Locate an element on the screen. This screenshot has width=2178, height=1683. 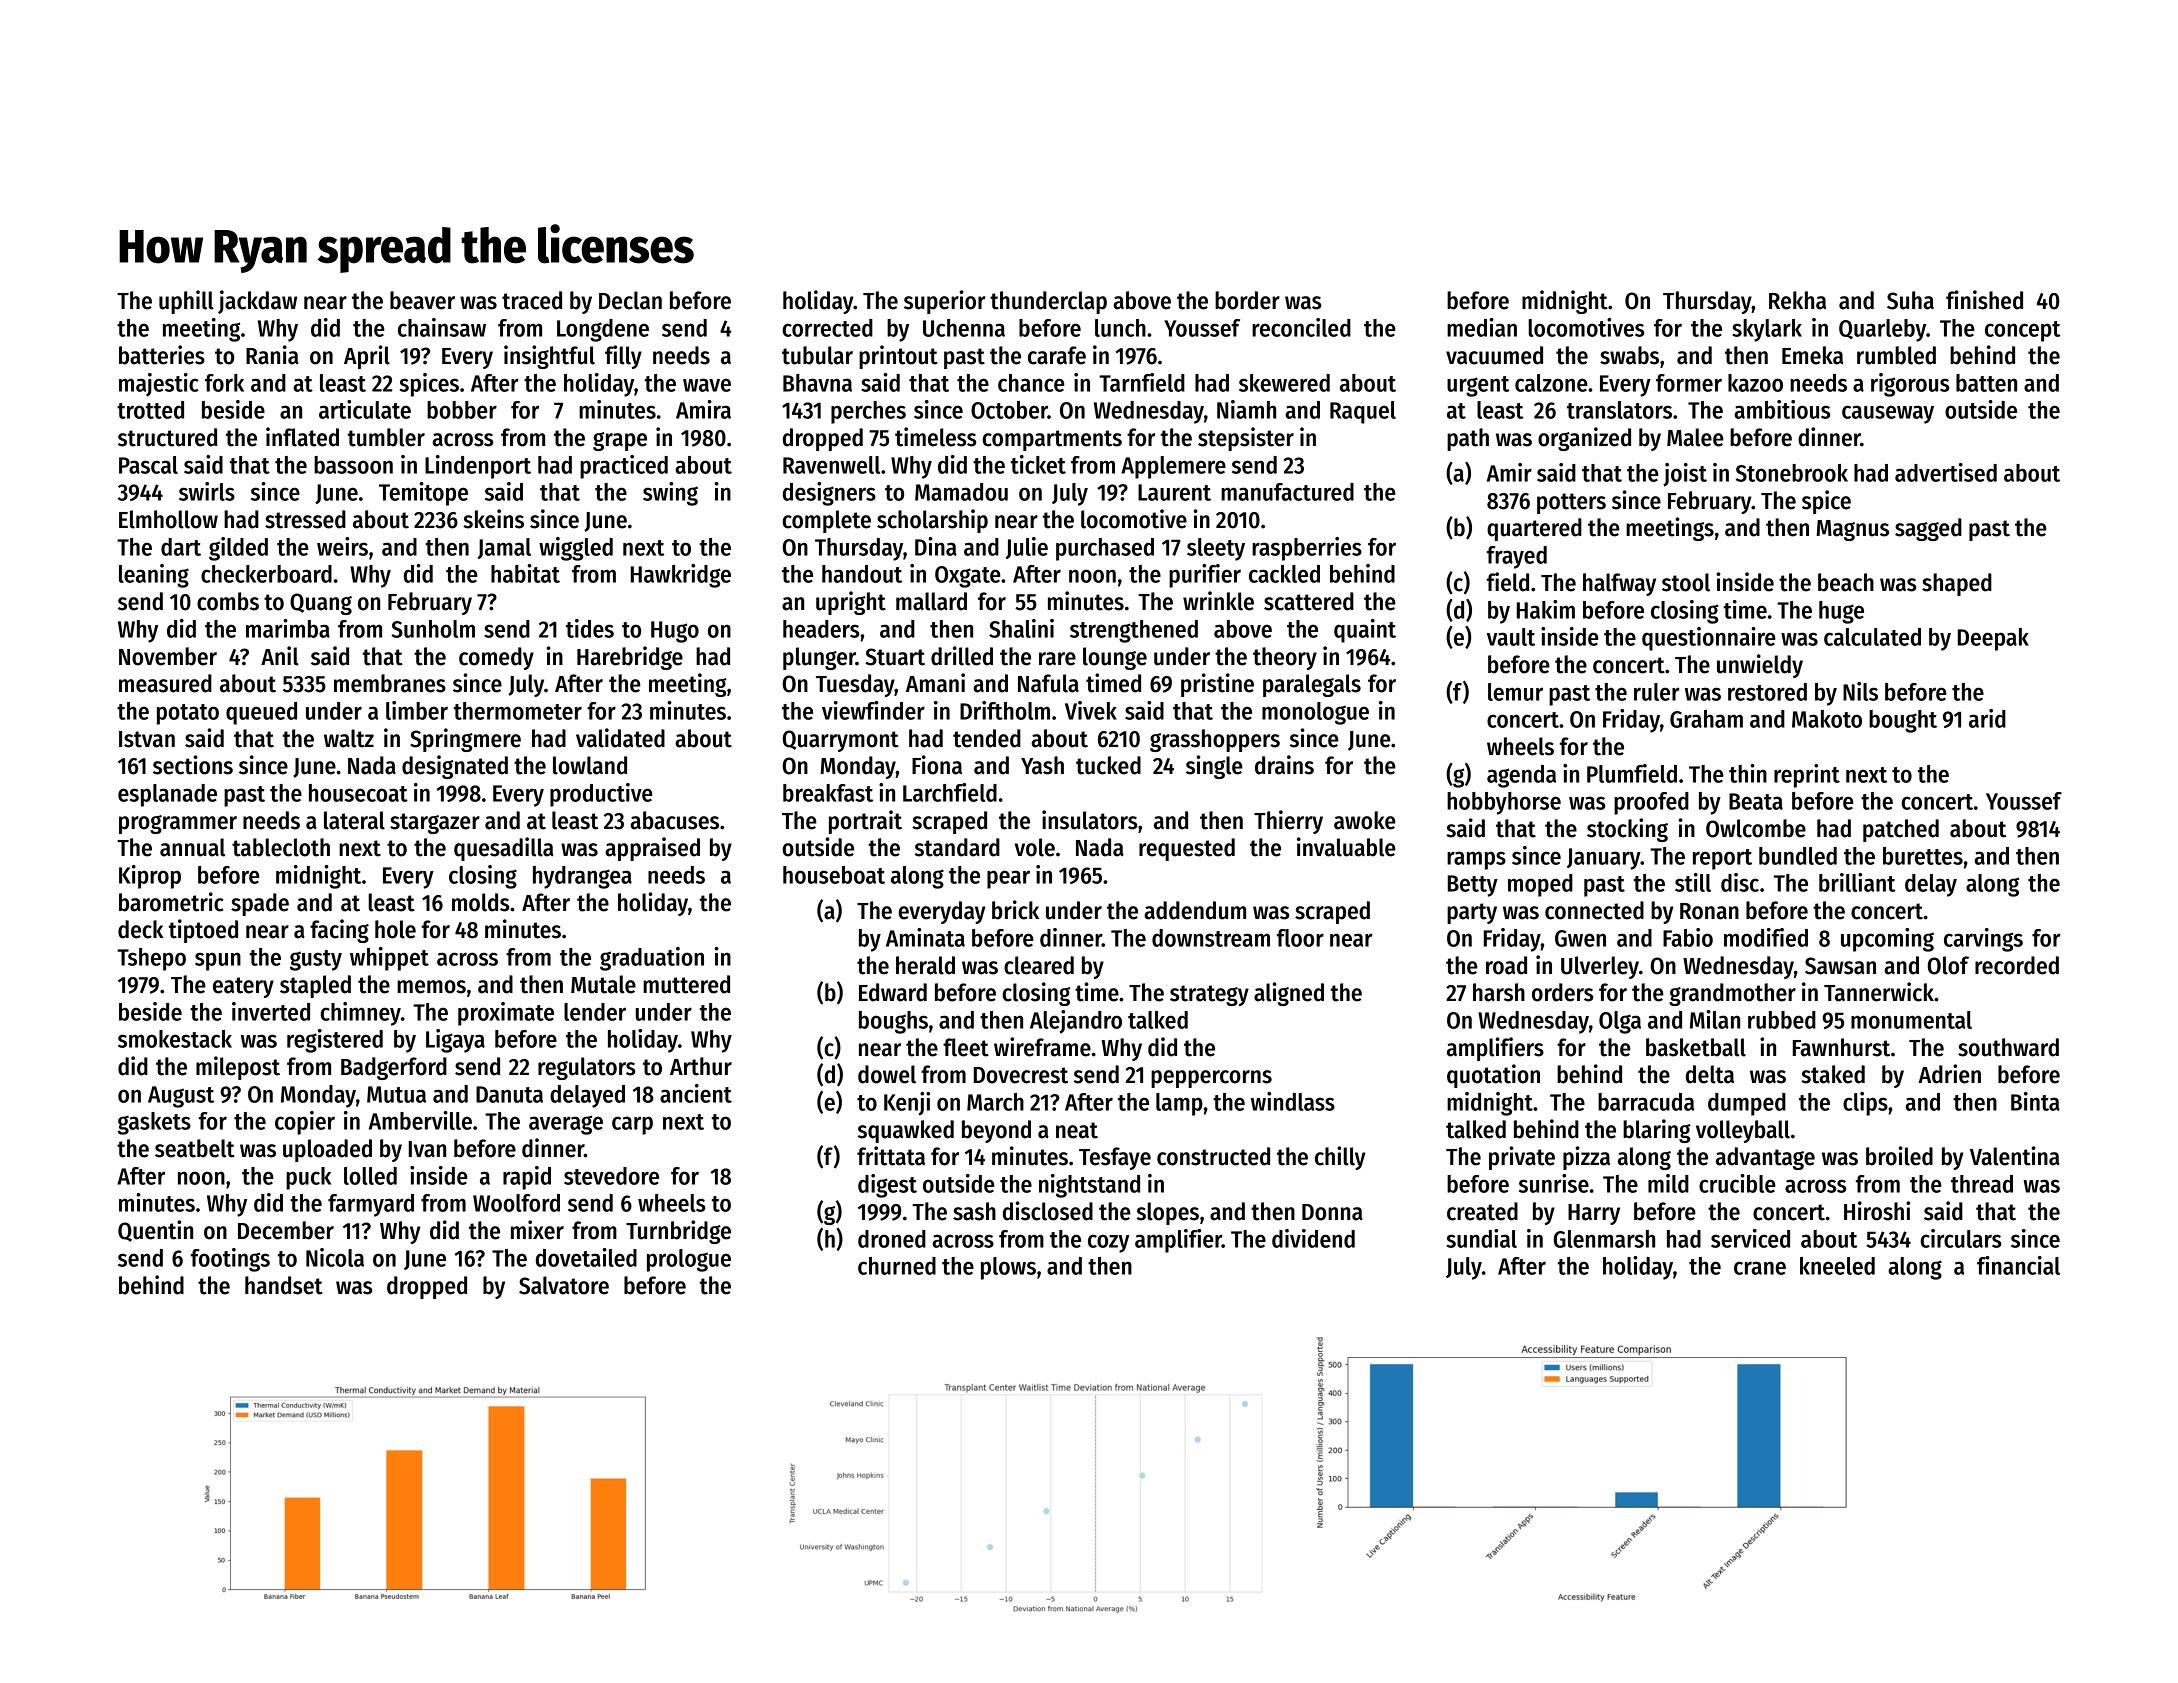
combs is located at coordinates (228, 601).
